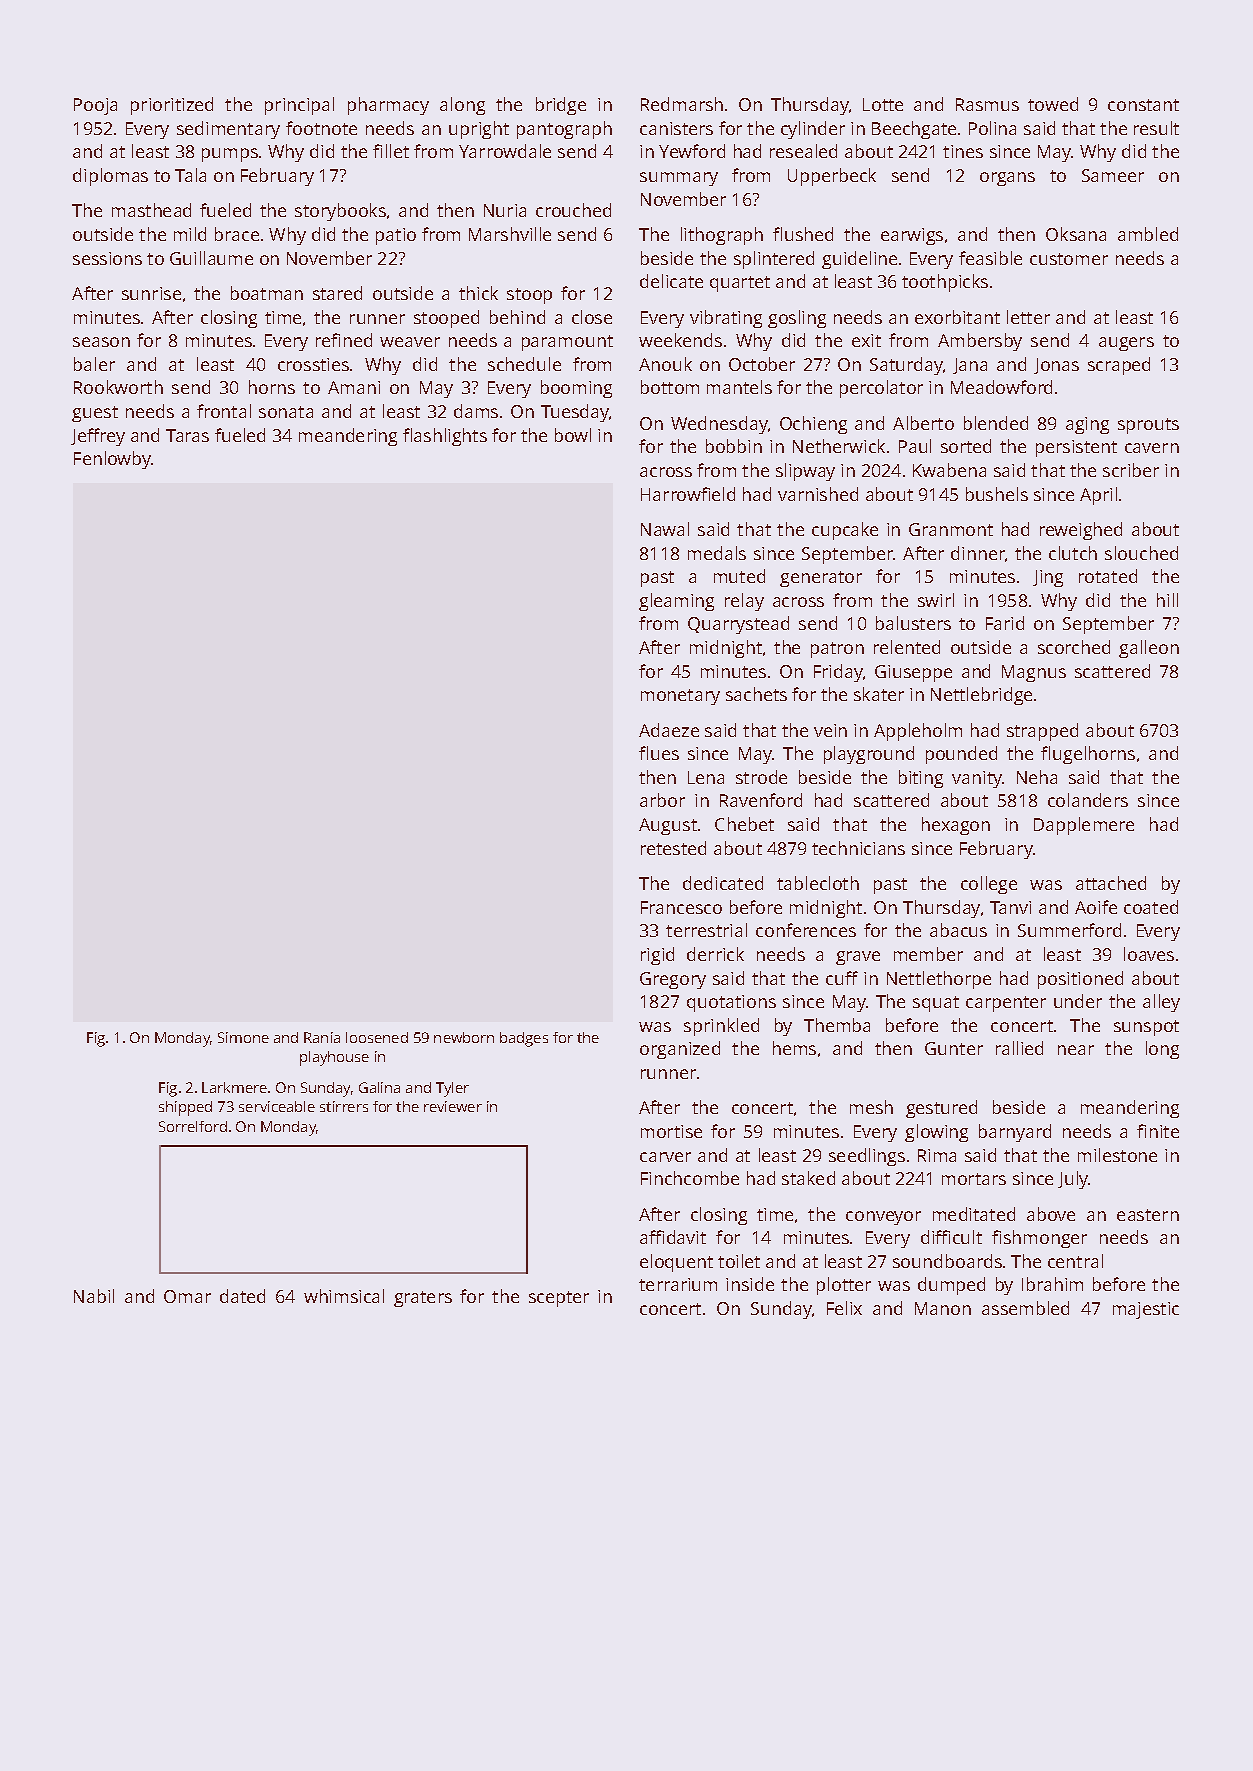 The height and width of the image is (1771, 1253). What do you see at coordinates (95, 414) in the image?
I see `guest` at bounding box center [95, 414].
